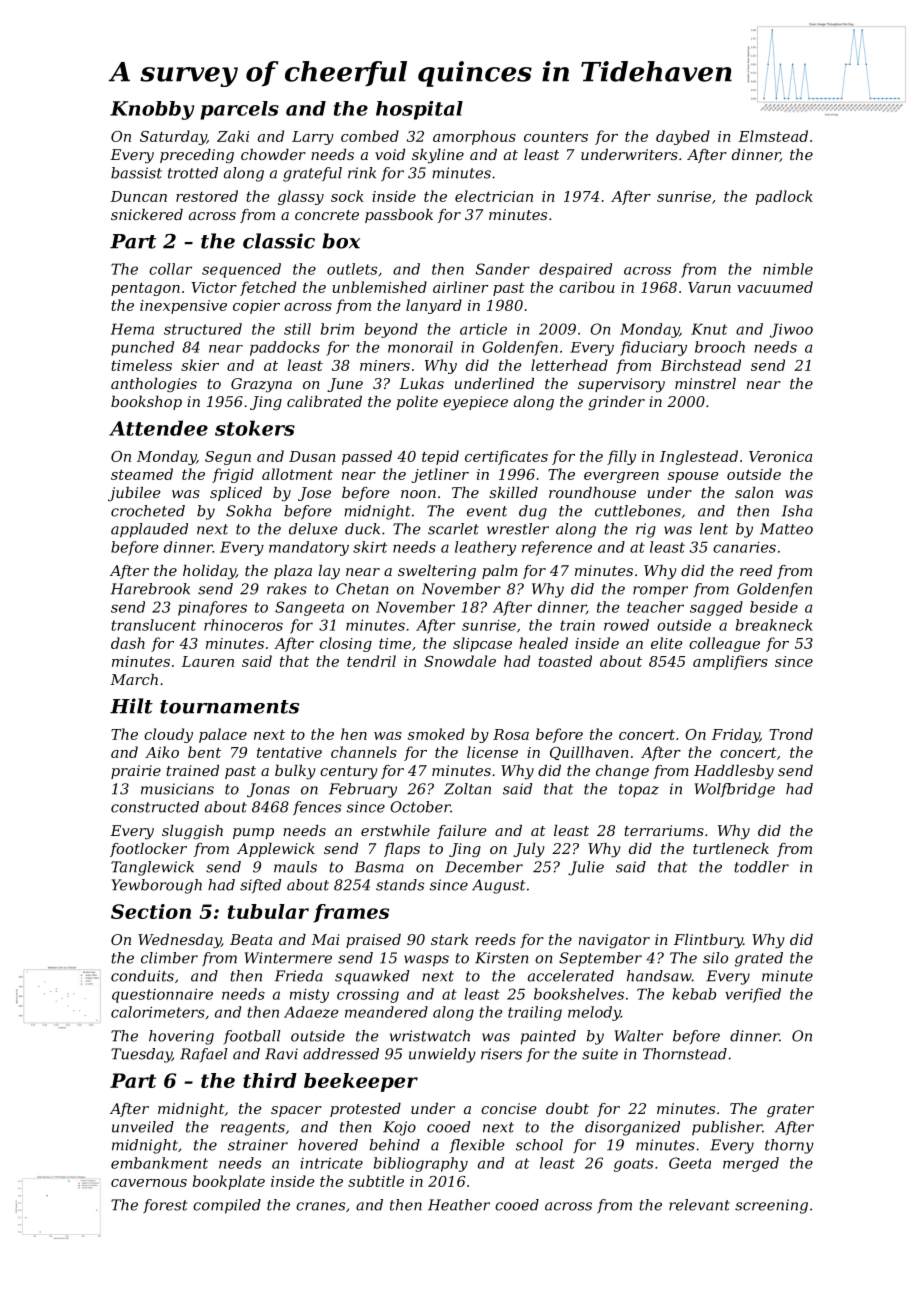  I want to click on smoked, so click(436, 734).
